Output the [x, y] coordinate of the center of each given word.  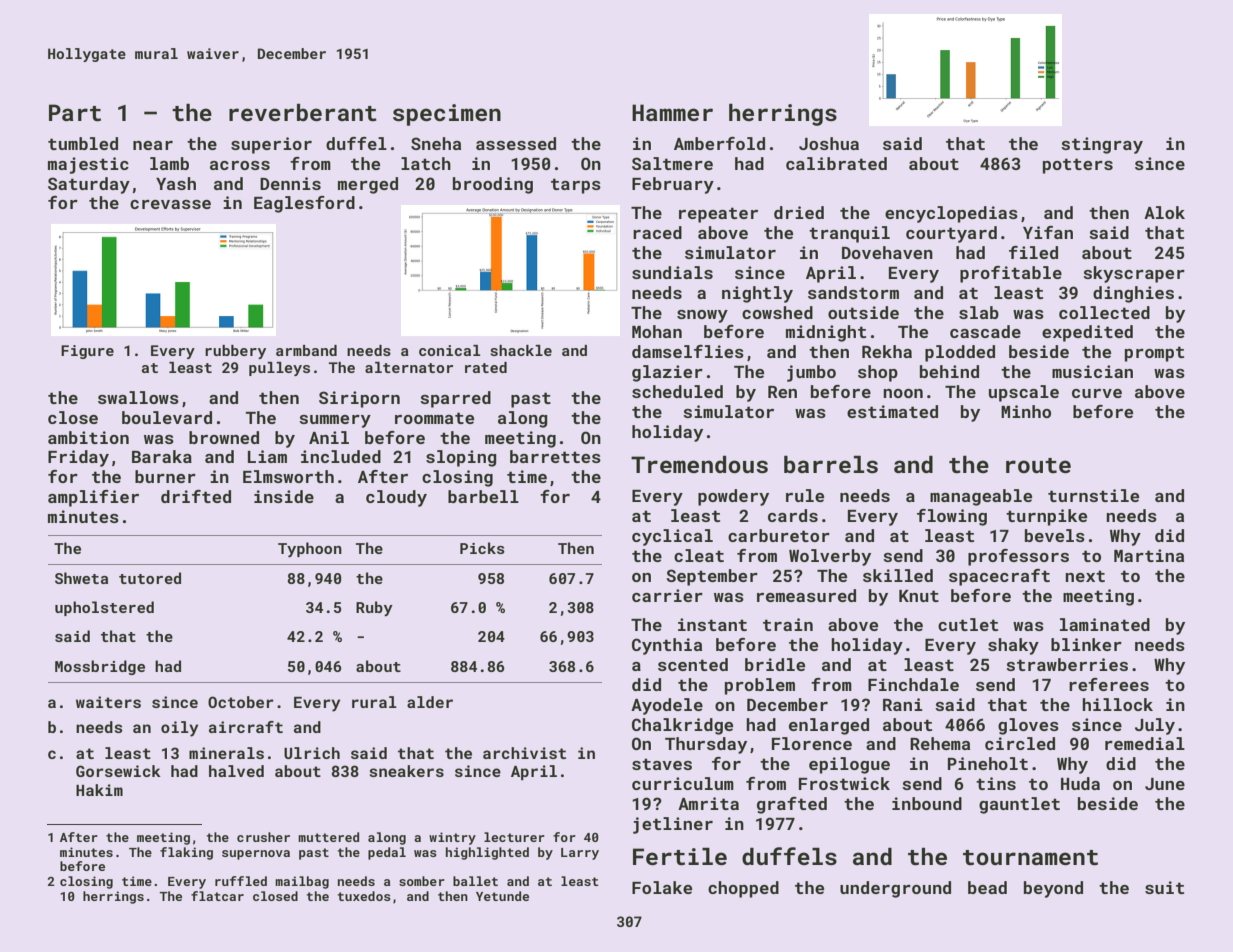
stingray [1102, 145]
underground [895, 889]
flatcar [217, 896]
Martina [1149, 555]
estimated [892, 411]
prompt [1154, 354]
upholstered [104, 608]
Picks [482, 548]
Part [75, 112]
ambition [88, 437]
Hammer [672, 112]
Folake [662, 887]
